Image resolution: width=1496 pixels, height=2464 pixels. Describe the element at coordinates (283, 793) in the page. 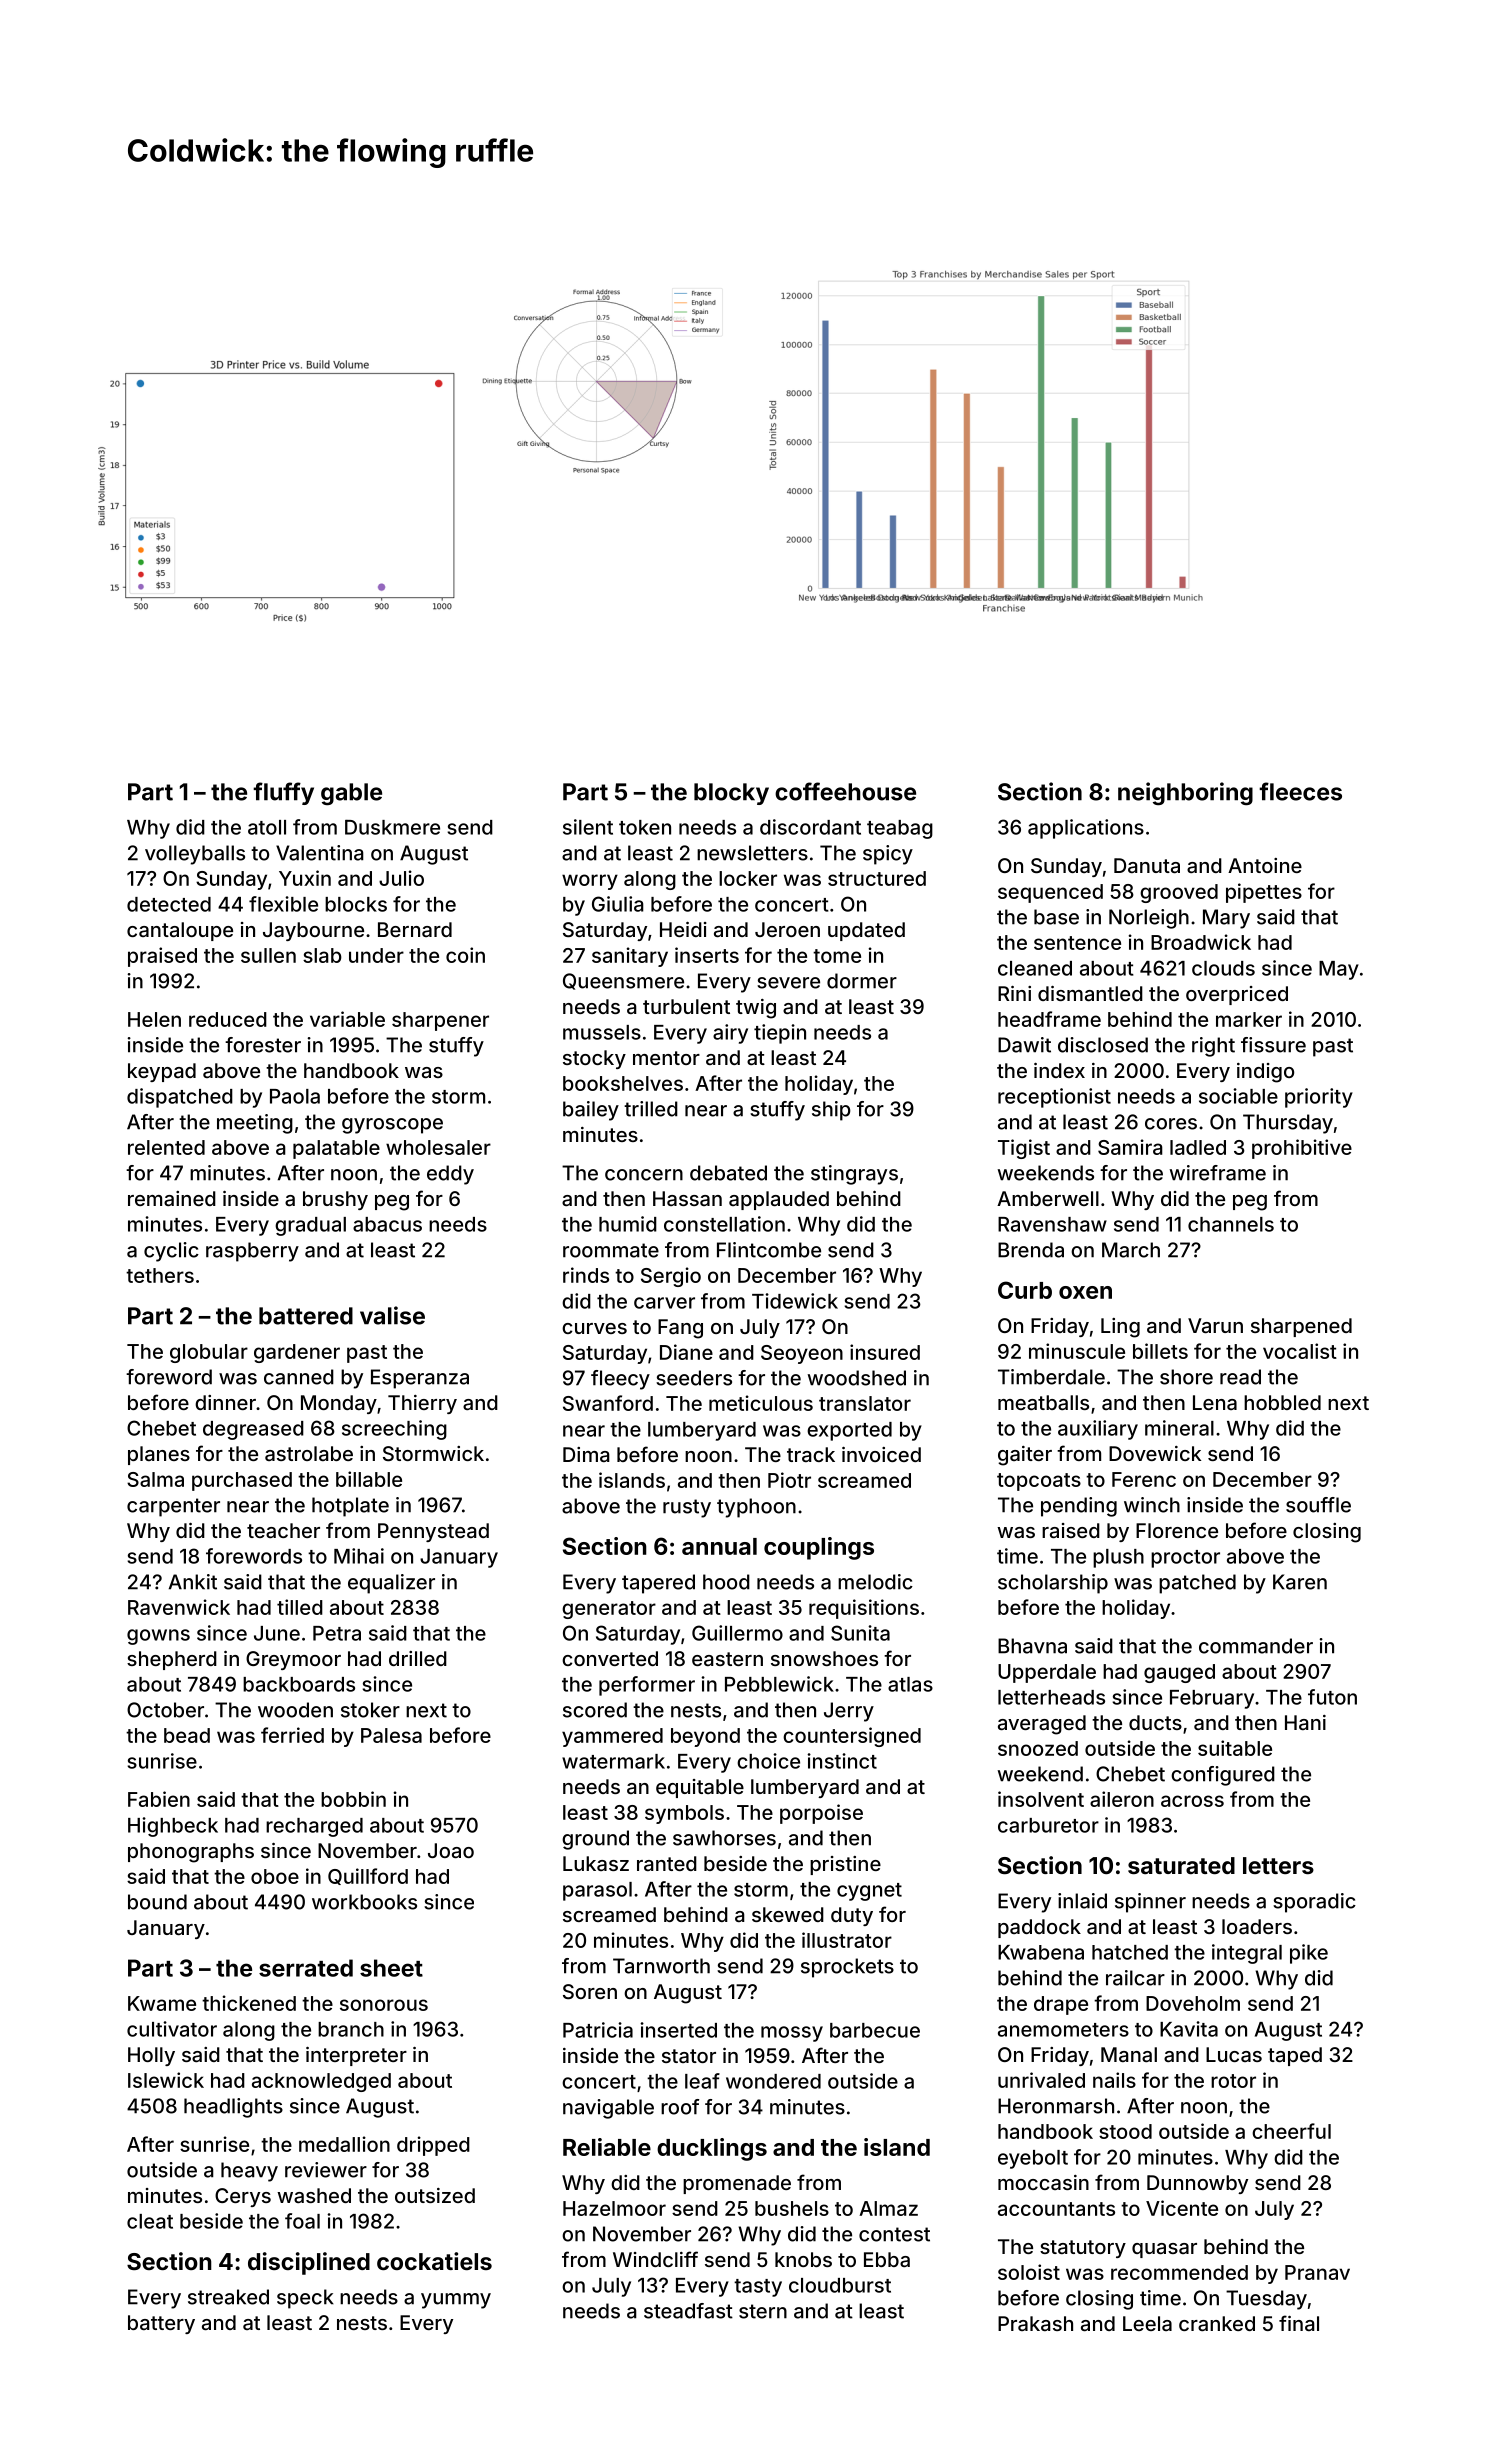

I see `fluffy` at that location.
